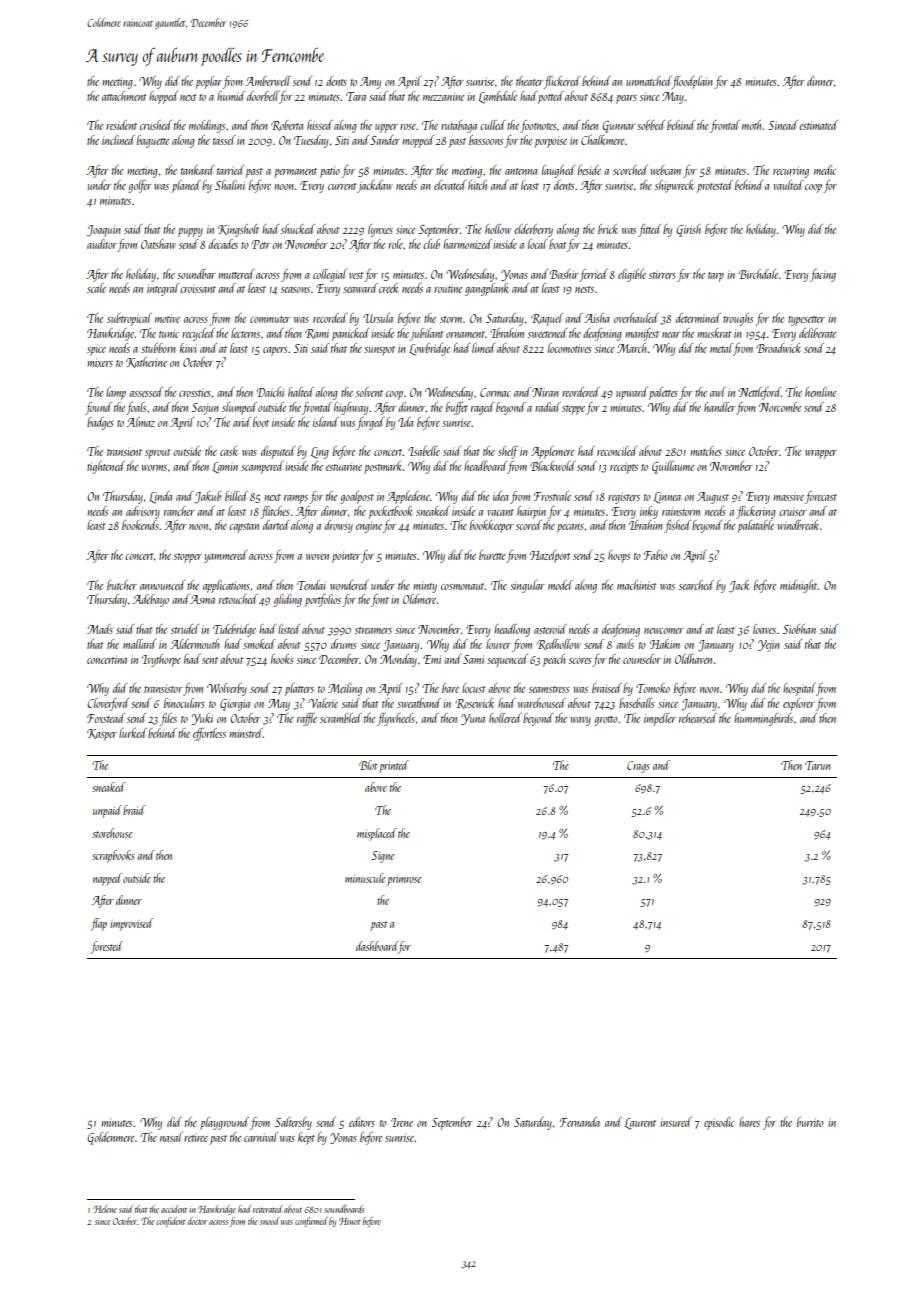 The width and height of the screenshot is (924, 1308). Describe the element at coordinates (299, 689) in the screenshot. I see `platters` at that location.
